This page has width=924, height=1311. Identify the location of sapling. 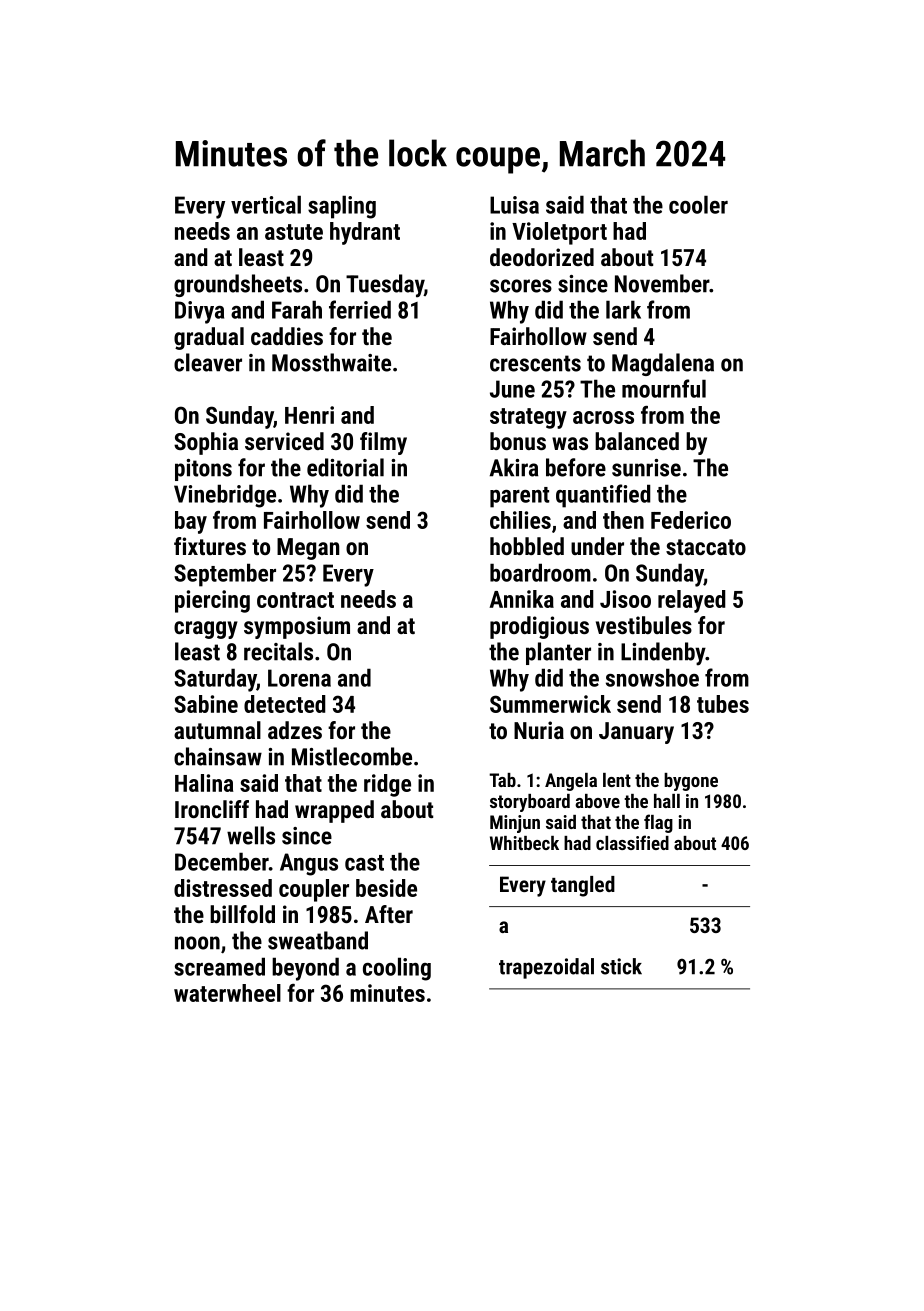
(342, 207).
